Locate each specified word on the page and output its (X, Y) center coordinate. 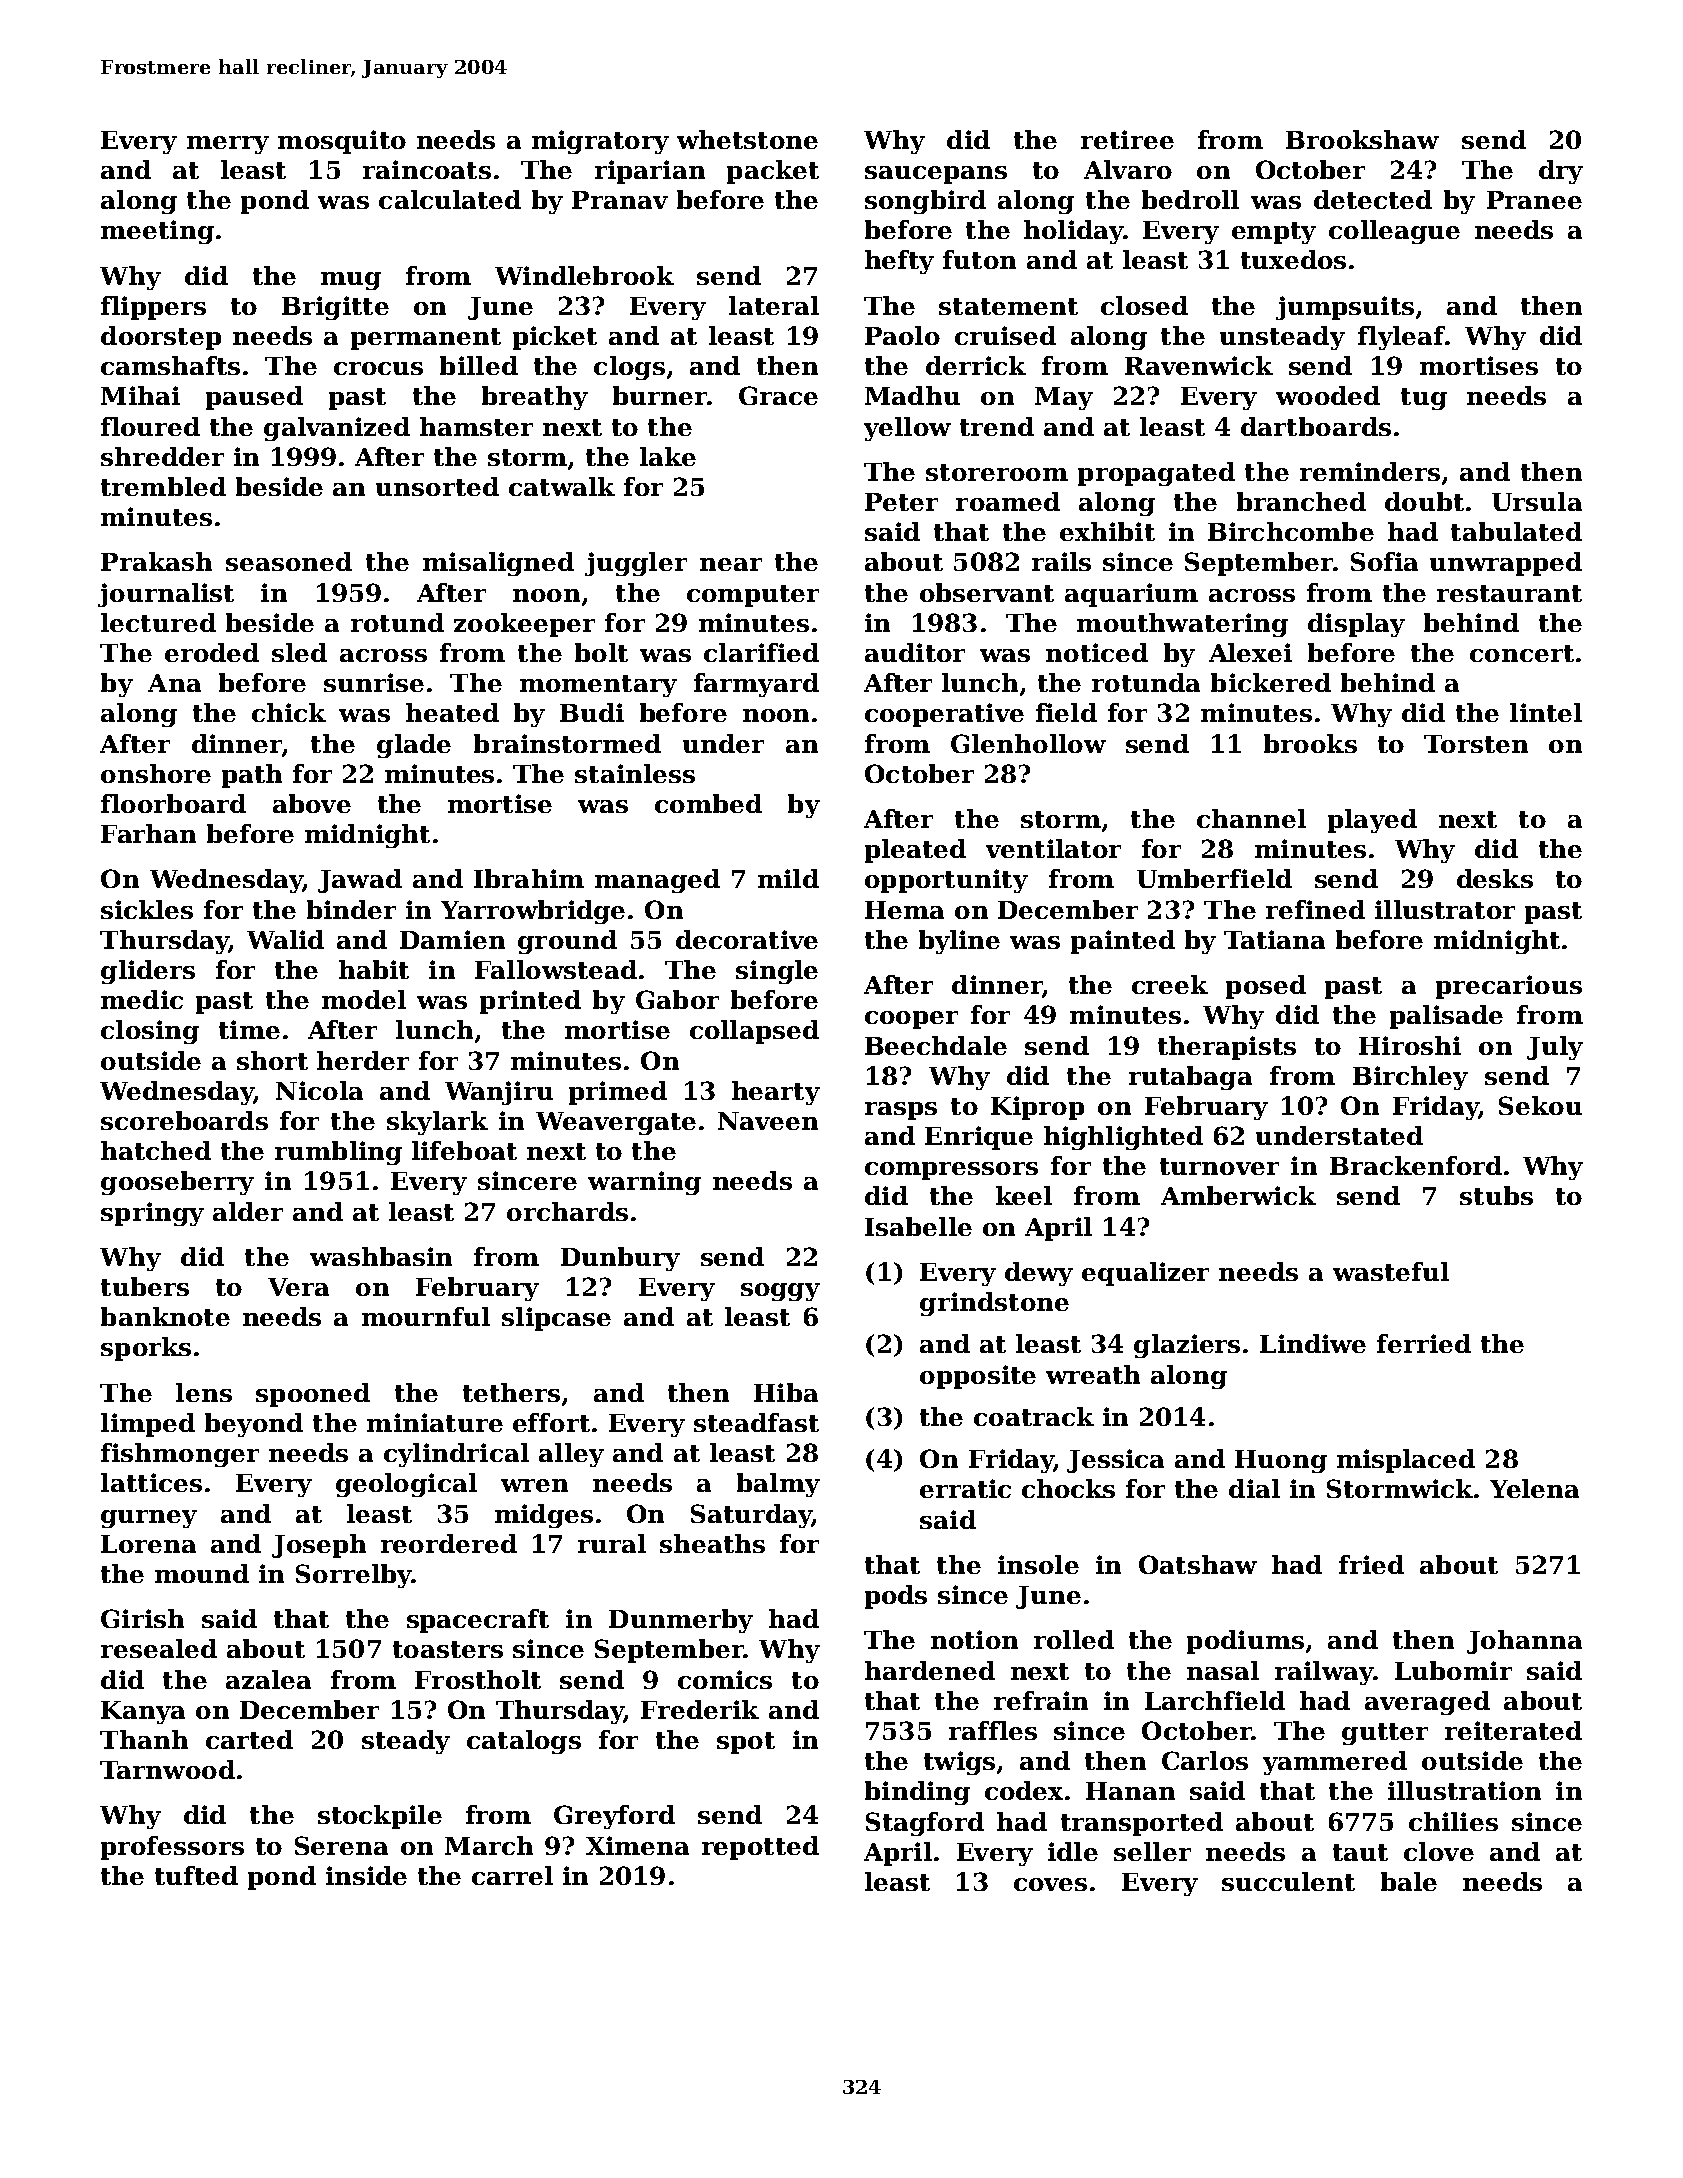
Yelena (1534, 1488)
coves (1050, 1884)
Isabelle (918, 1226)
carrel (512, 1875)
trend (997, 426)
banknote (165, 1316)
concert (1522, 653)
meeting (157, 232)
